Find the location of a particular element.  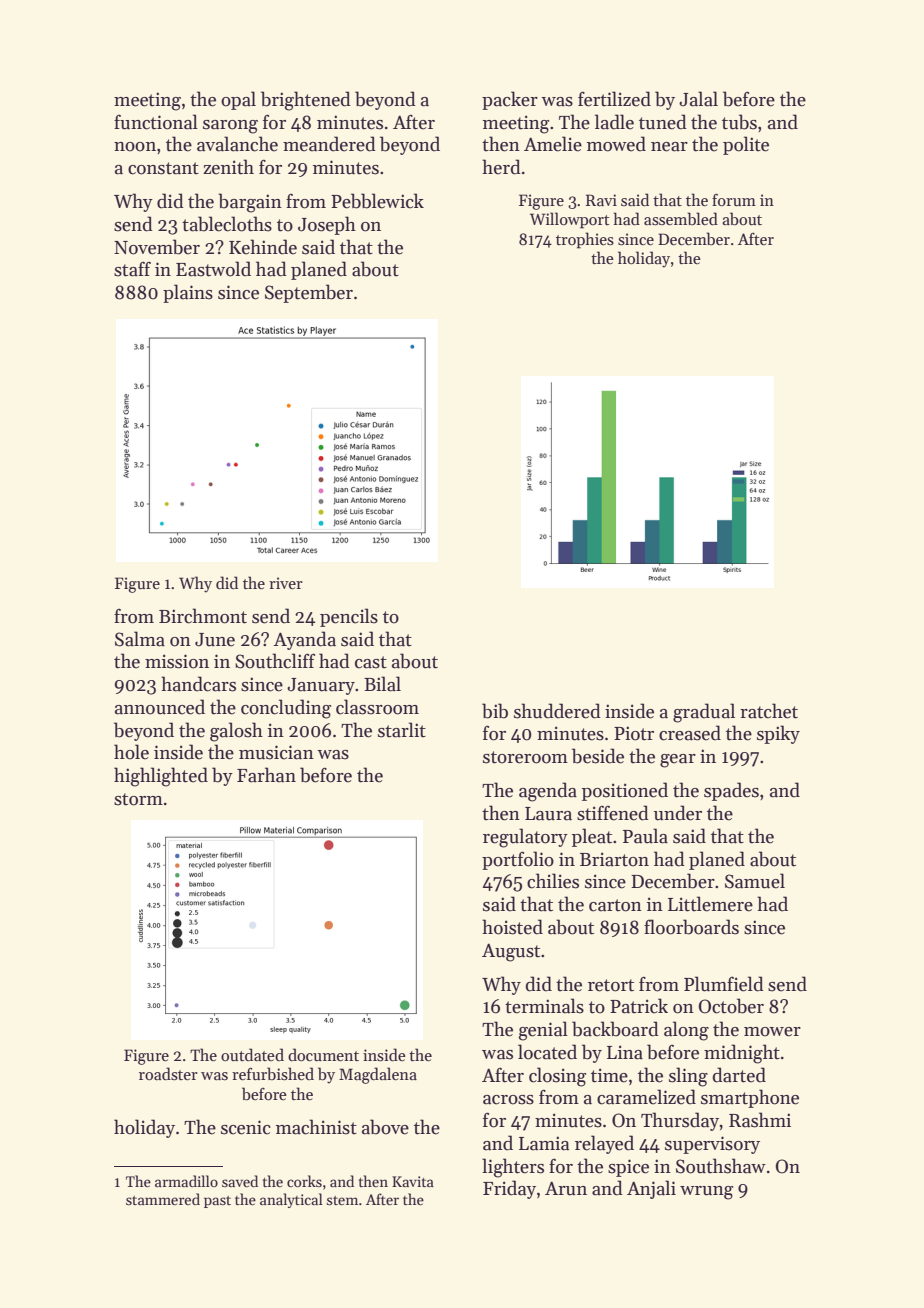

ratchet is located at coordinates (769, 711).
